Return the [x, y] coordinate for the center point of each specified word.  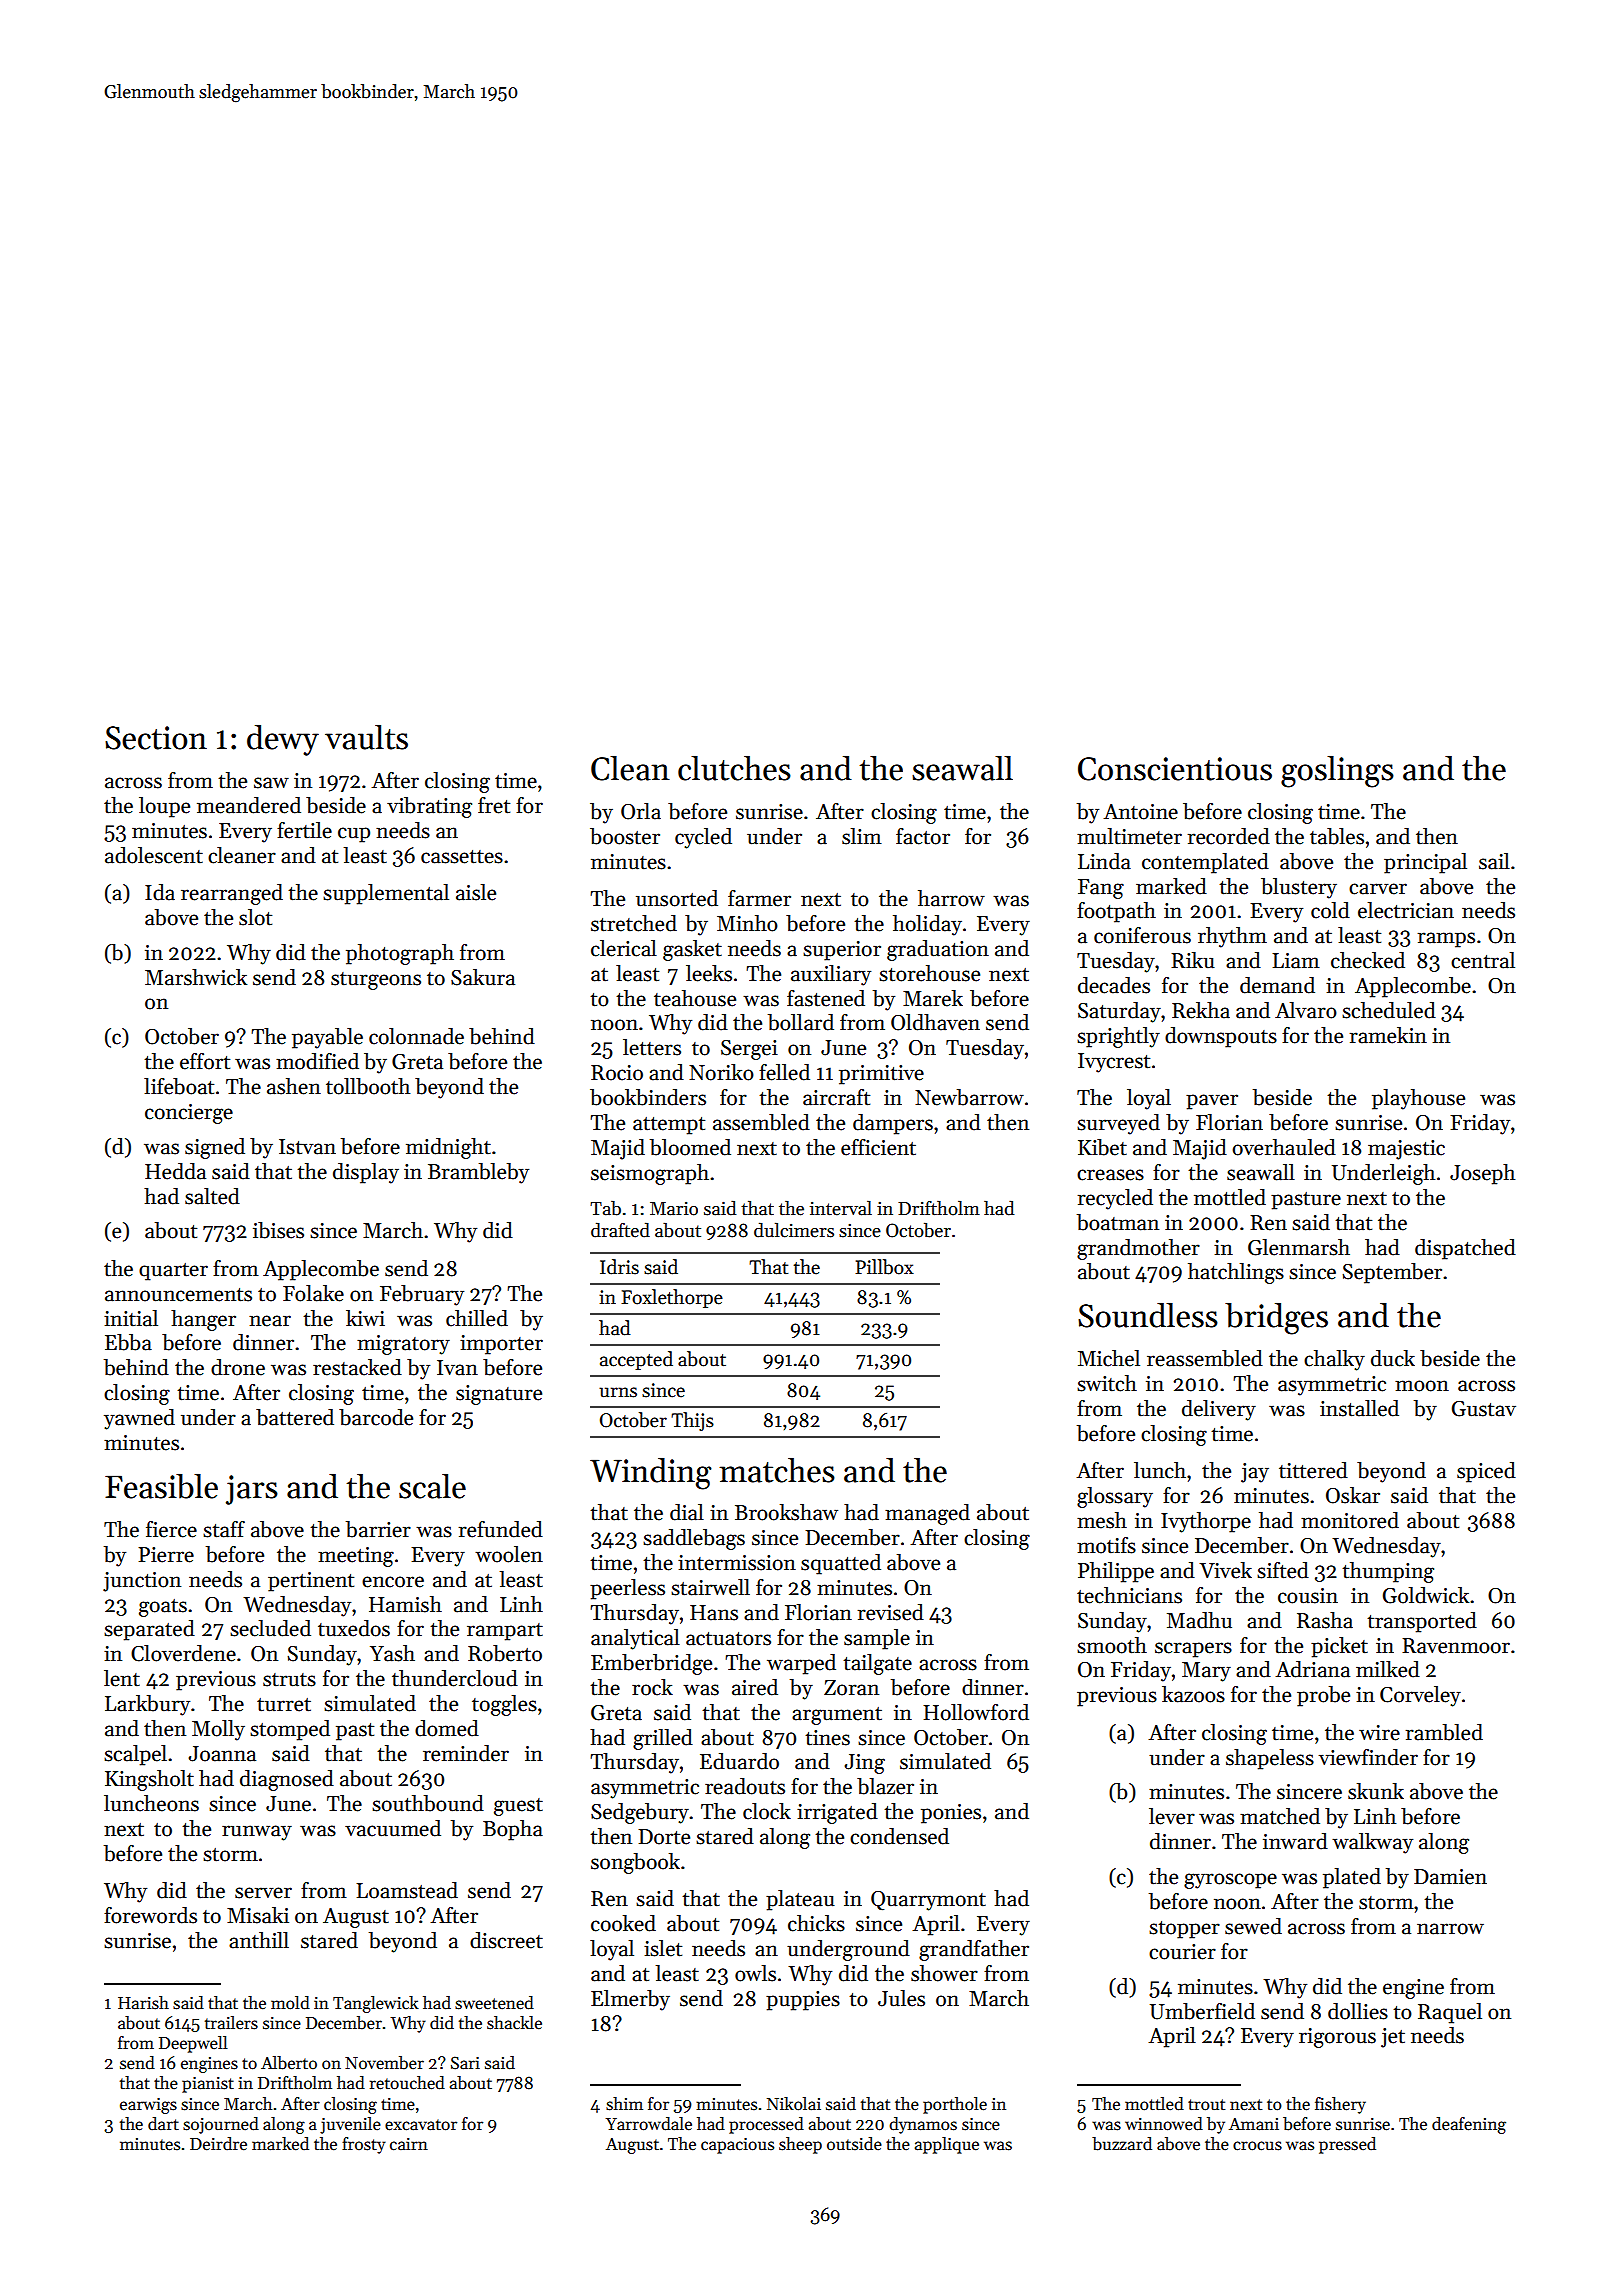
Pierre [166, 1555]
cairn [409, 2144]
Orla [641, 811]
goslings [1337, 771]
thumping [1388, 1572]
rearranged [232, 894]
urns [618, 1392]
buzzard [1122, 2144]
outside [854, 2144]
